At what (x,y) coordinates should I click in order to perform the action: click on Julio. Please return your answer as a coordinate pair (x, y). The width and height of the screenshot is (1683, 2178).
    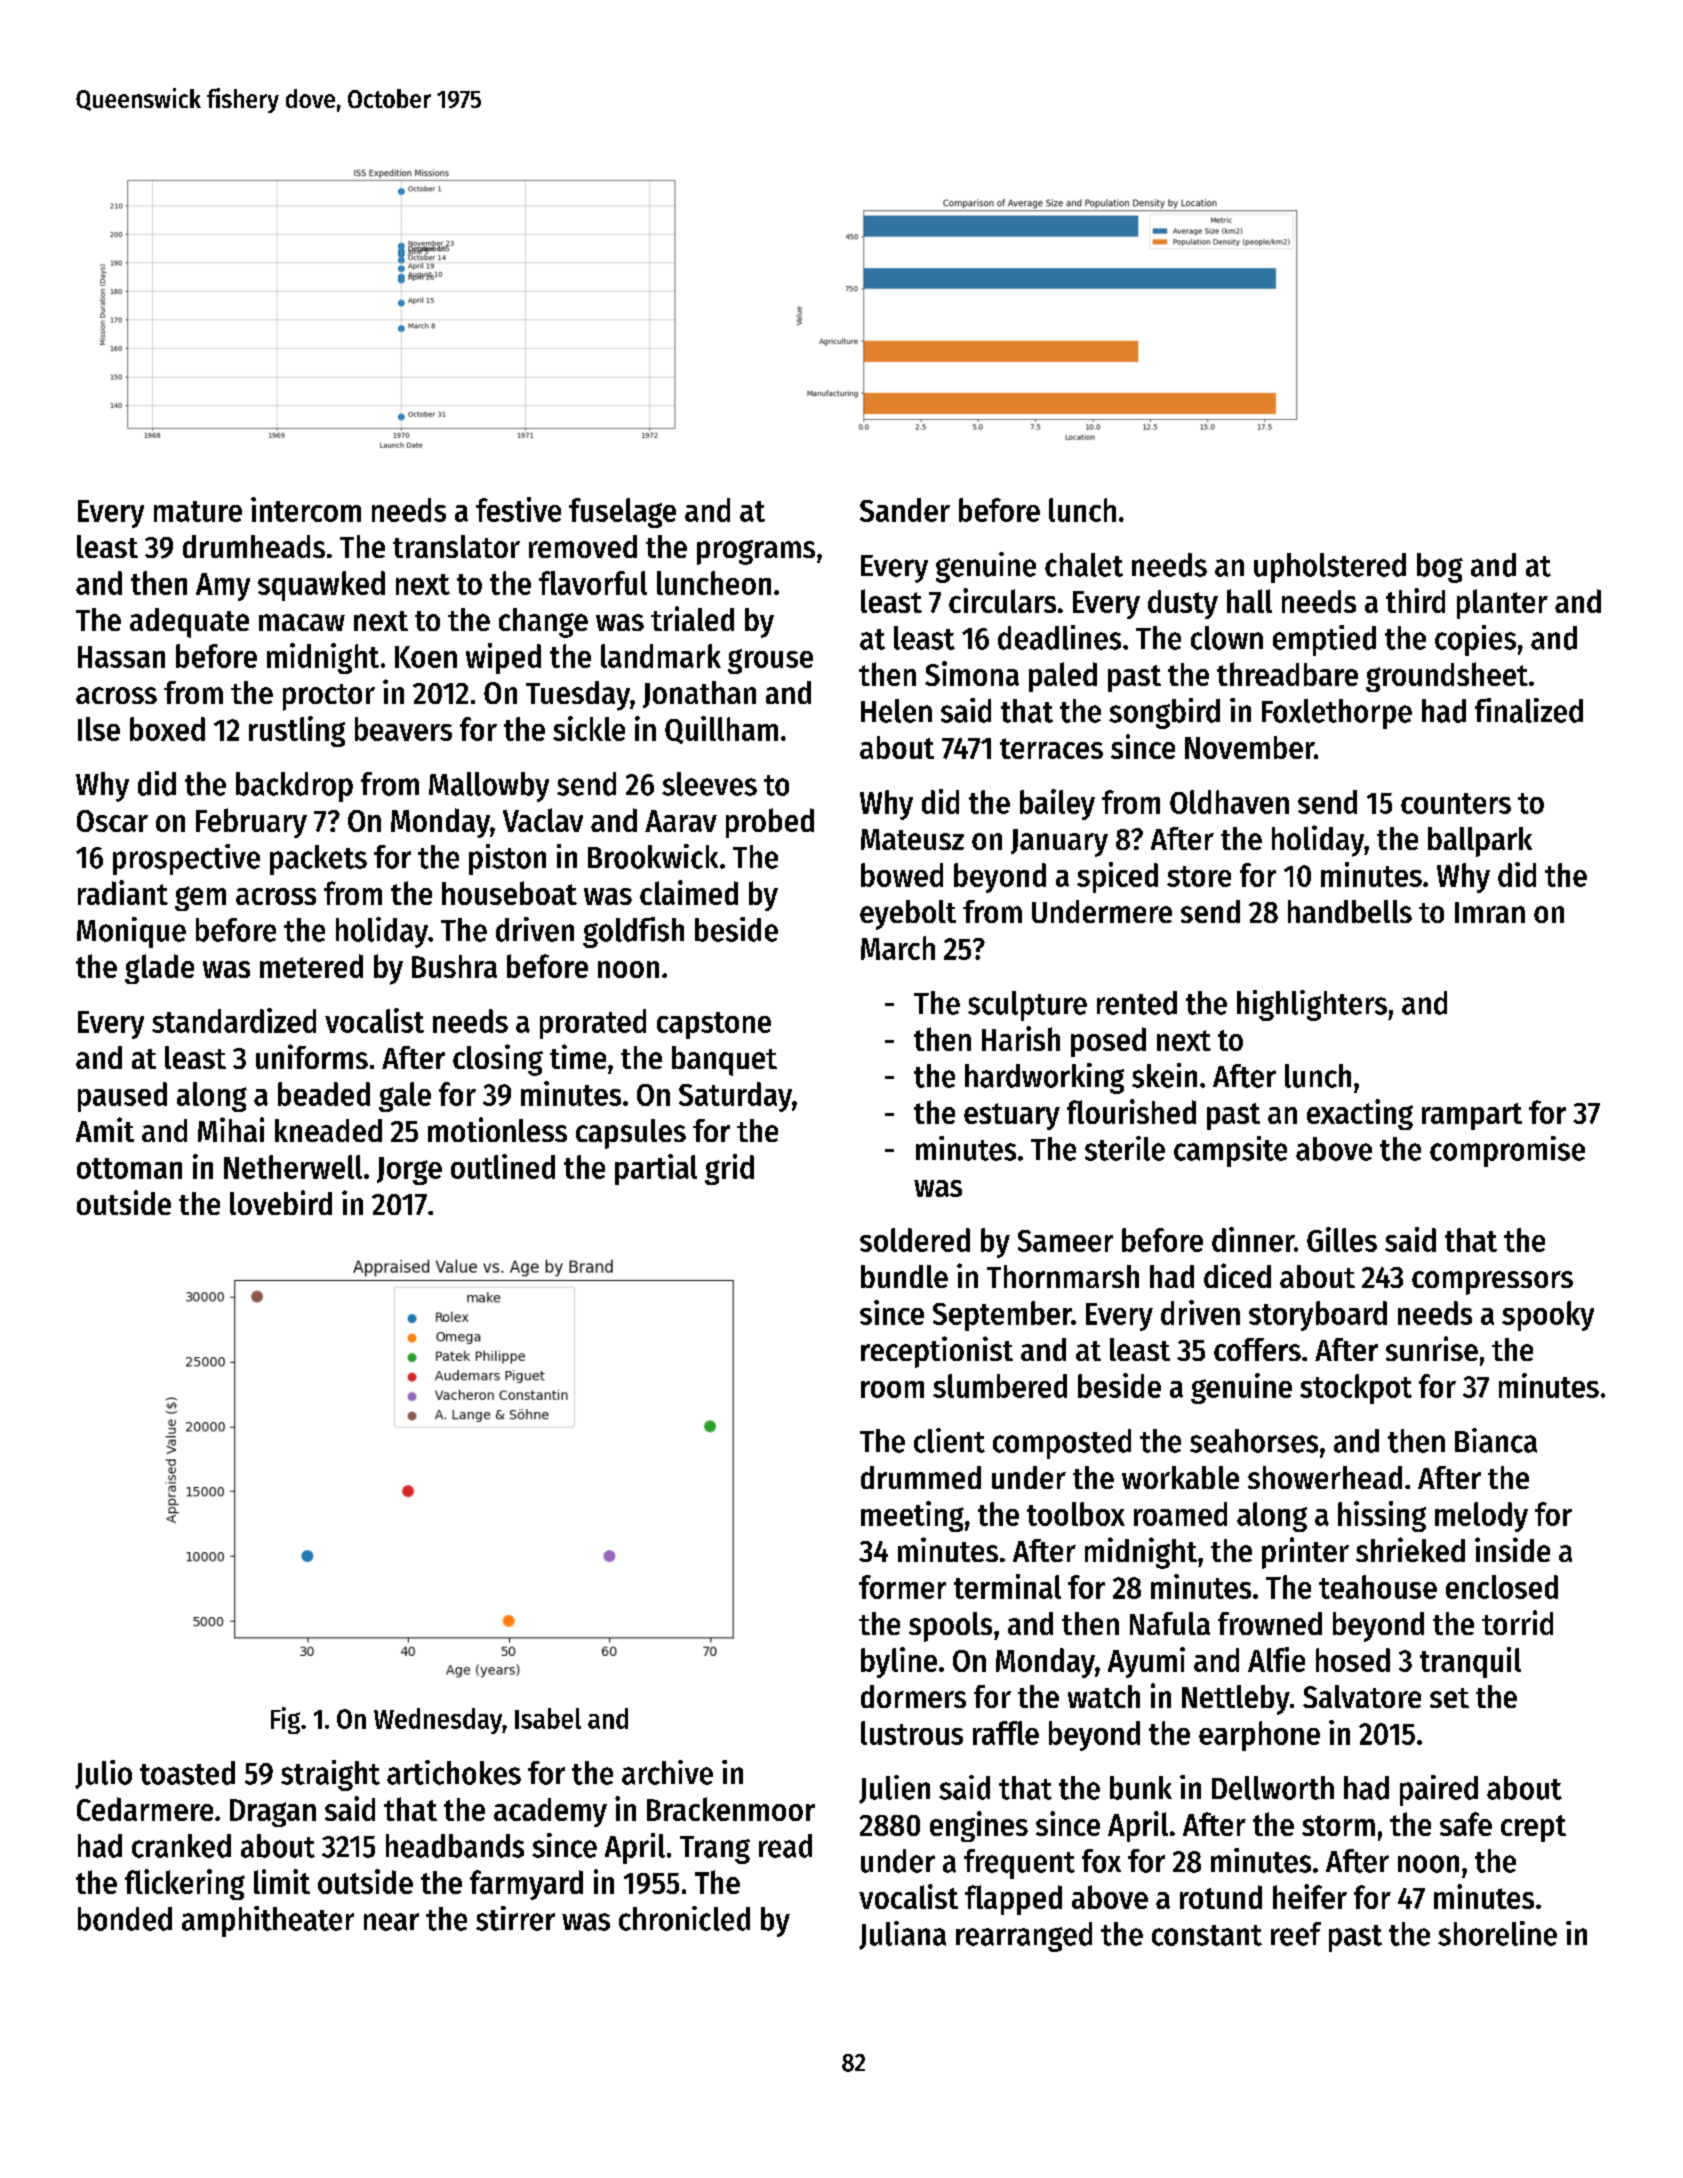
    Looking at the image, I should click on (103, 1774).
